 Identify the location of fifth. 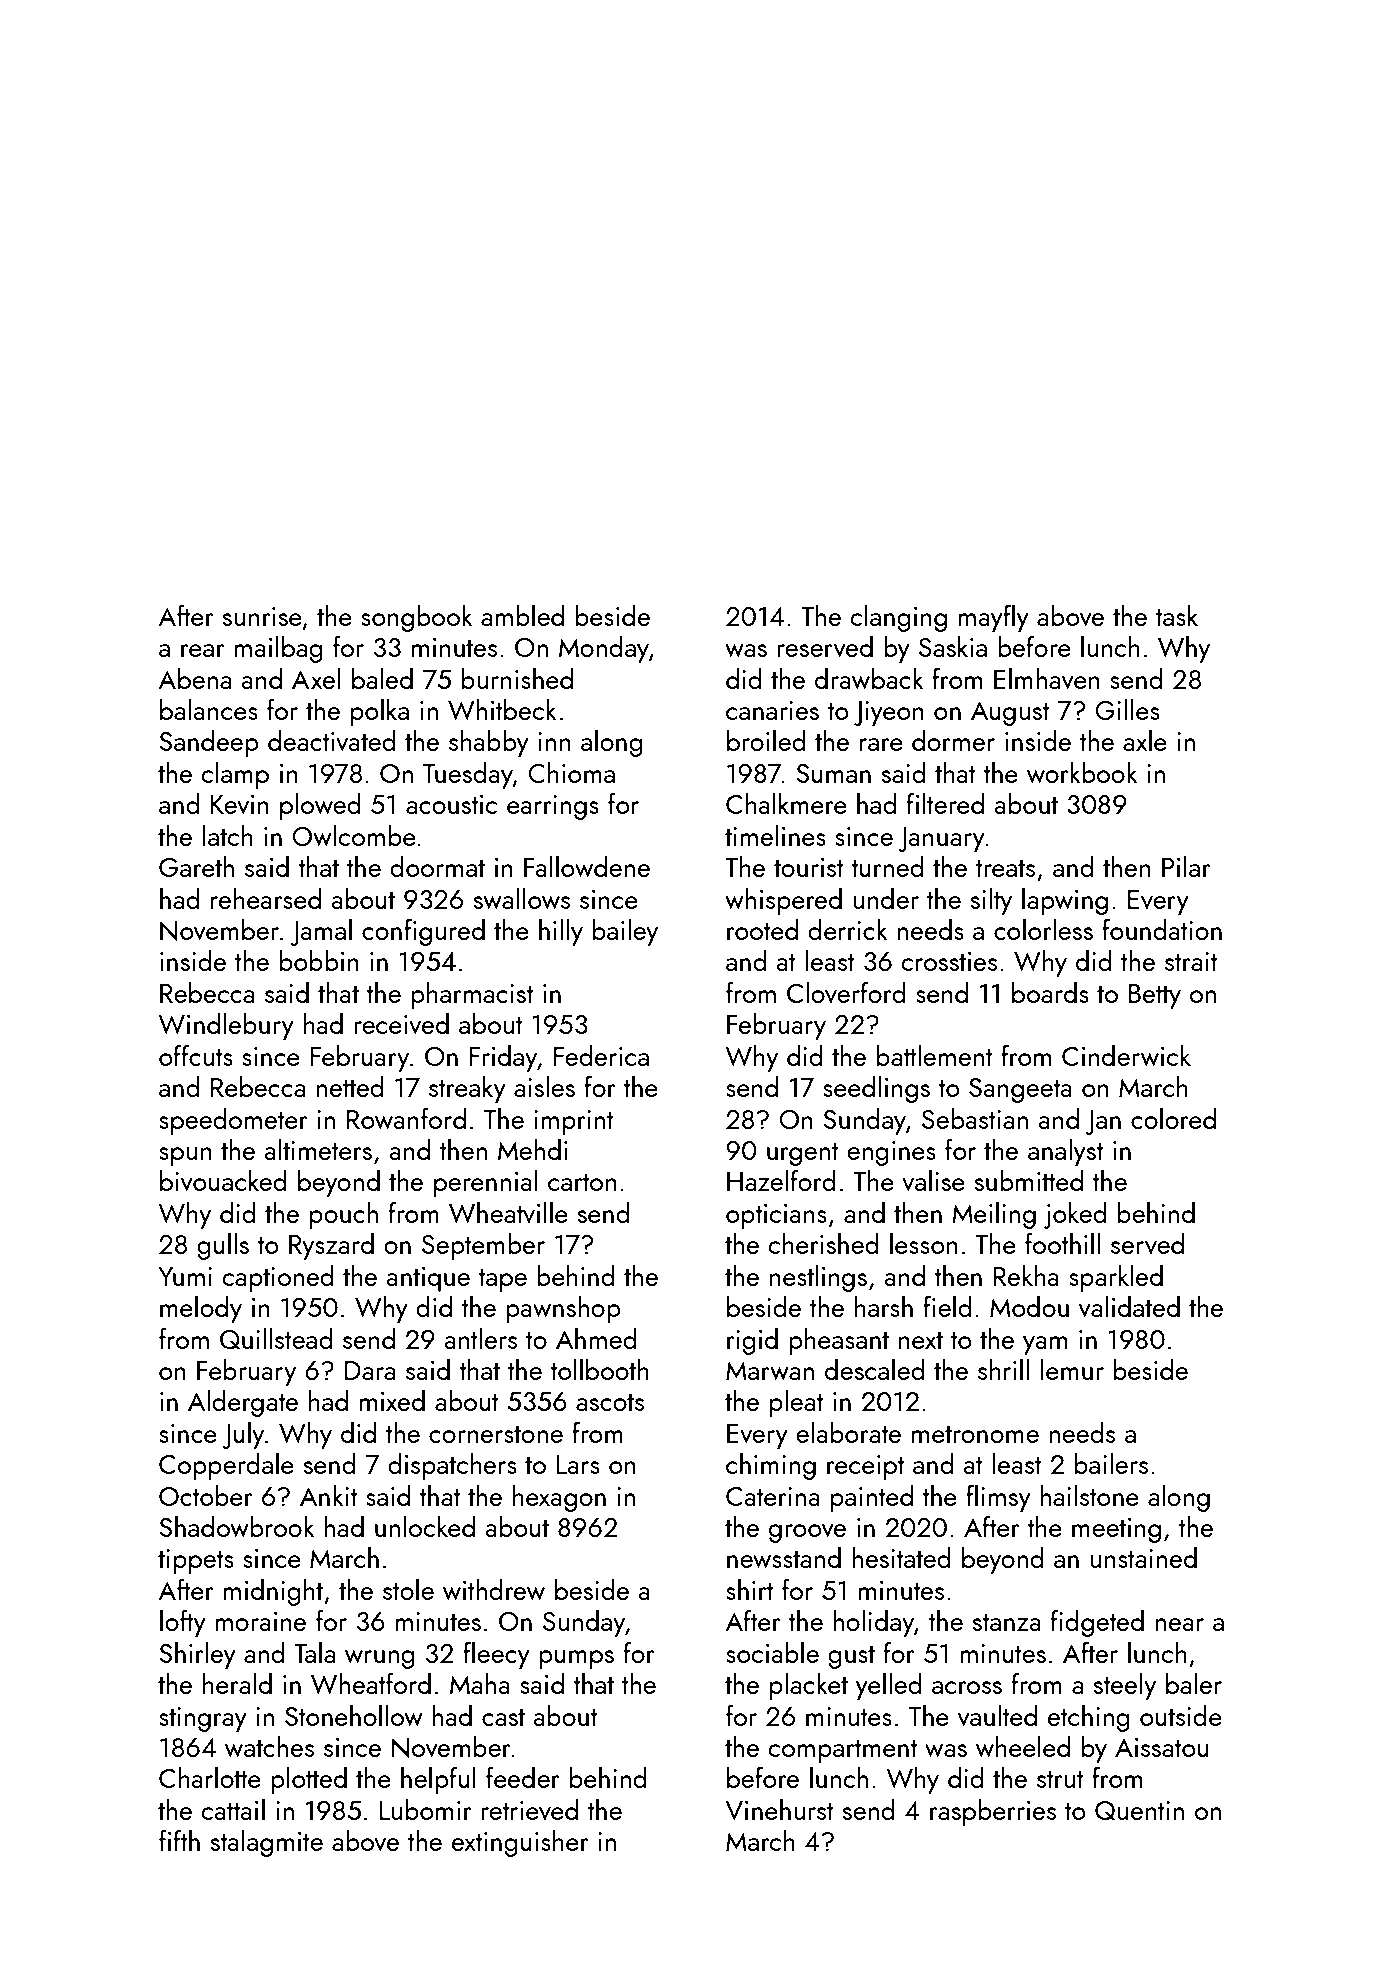
(179, 1840).
